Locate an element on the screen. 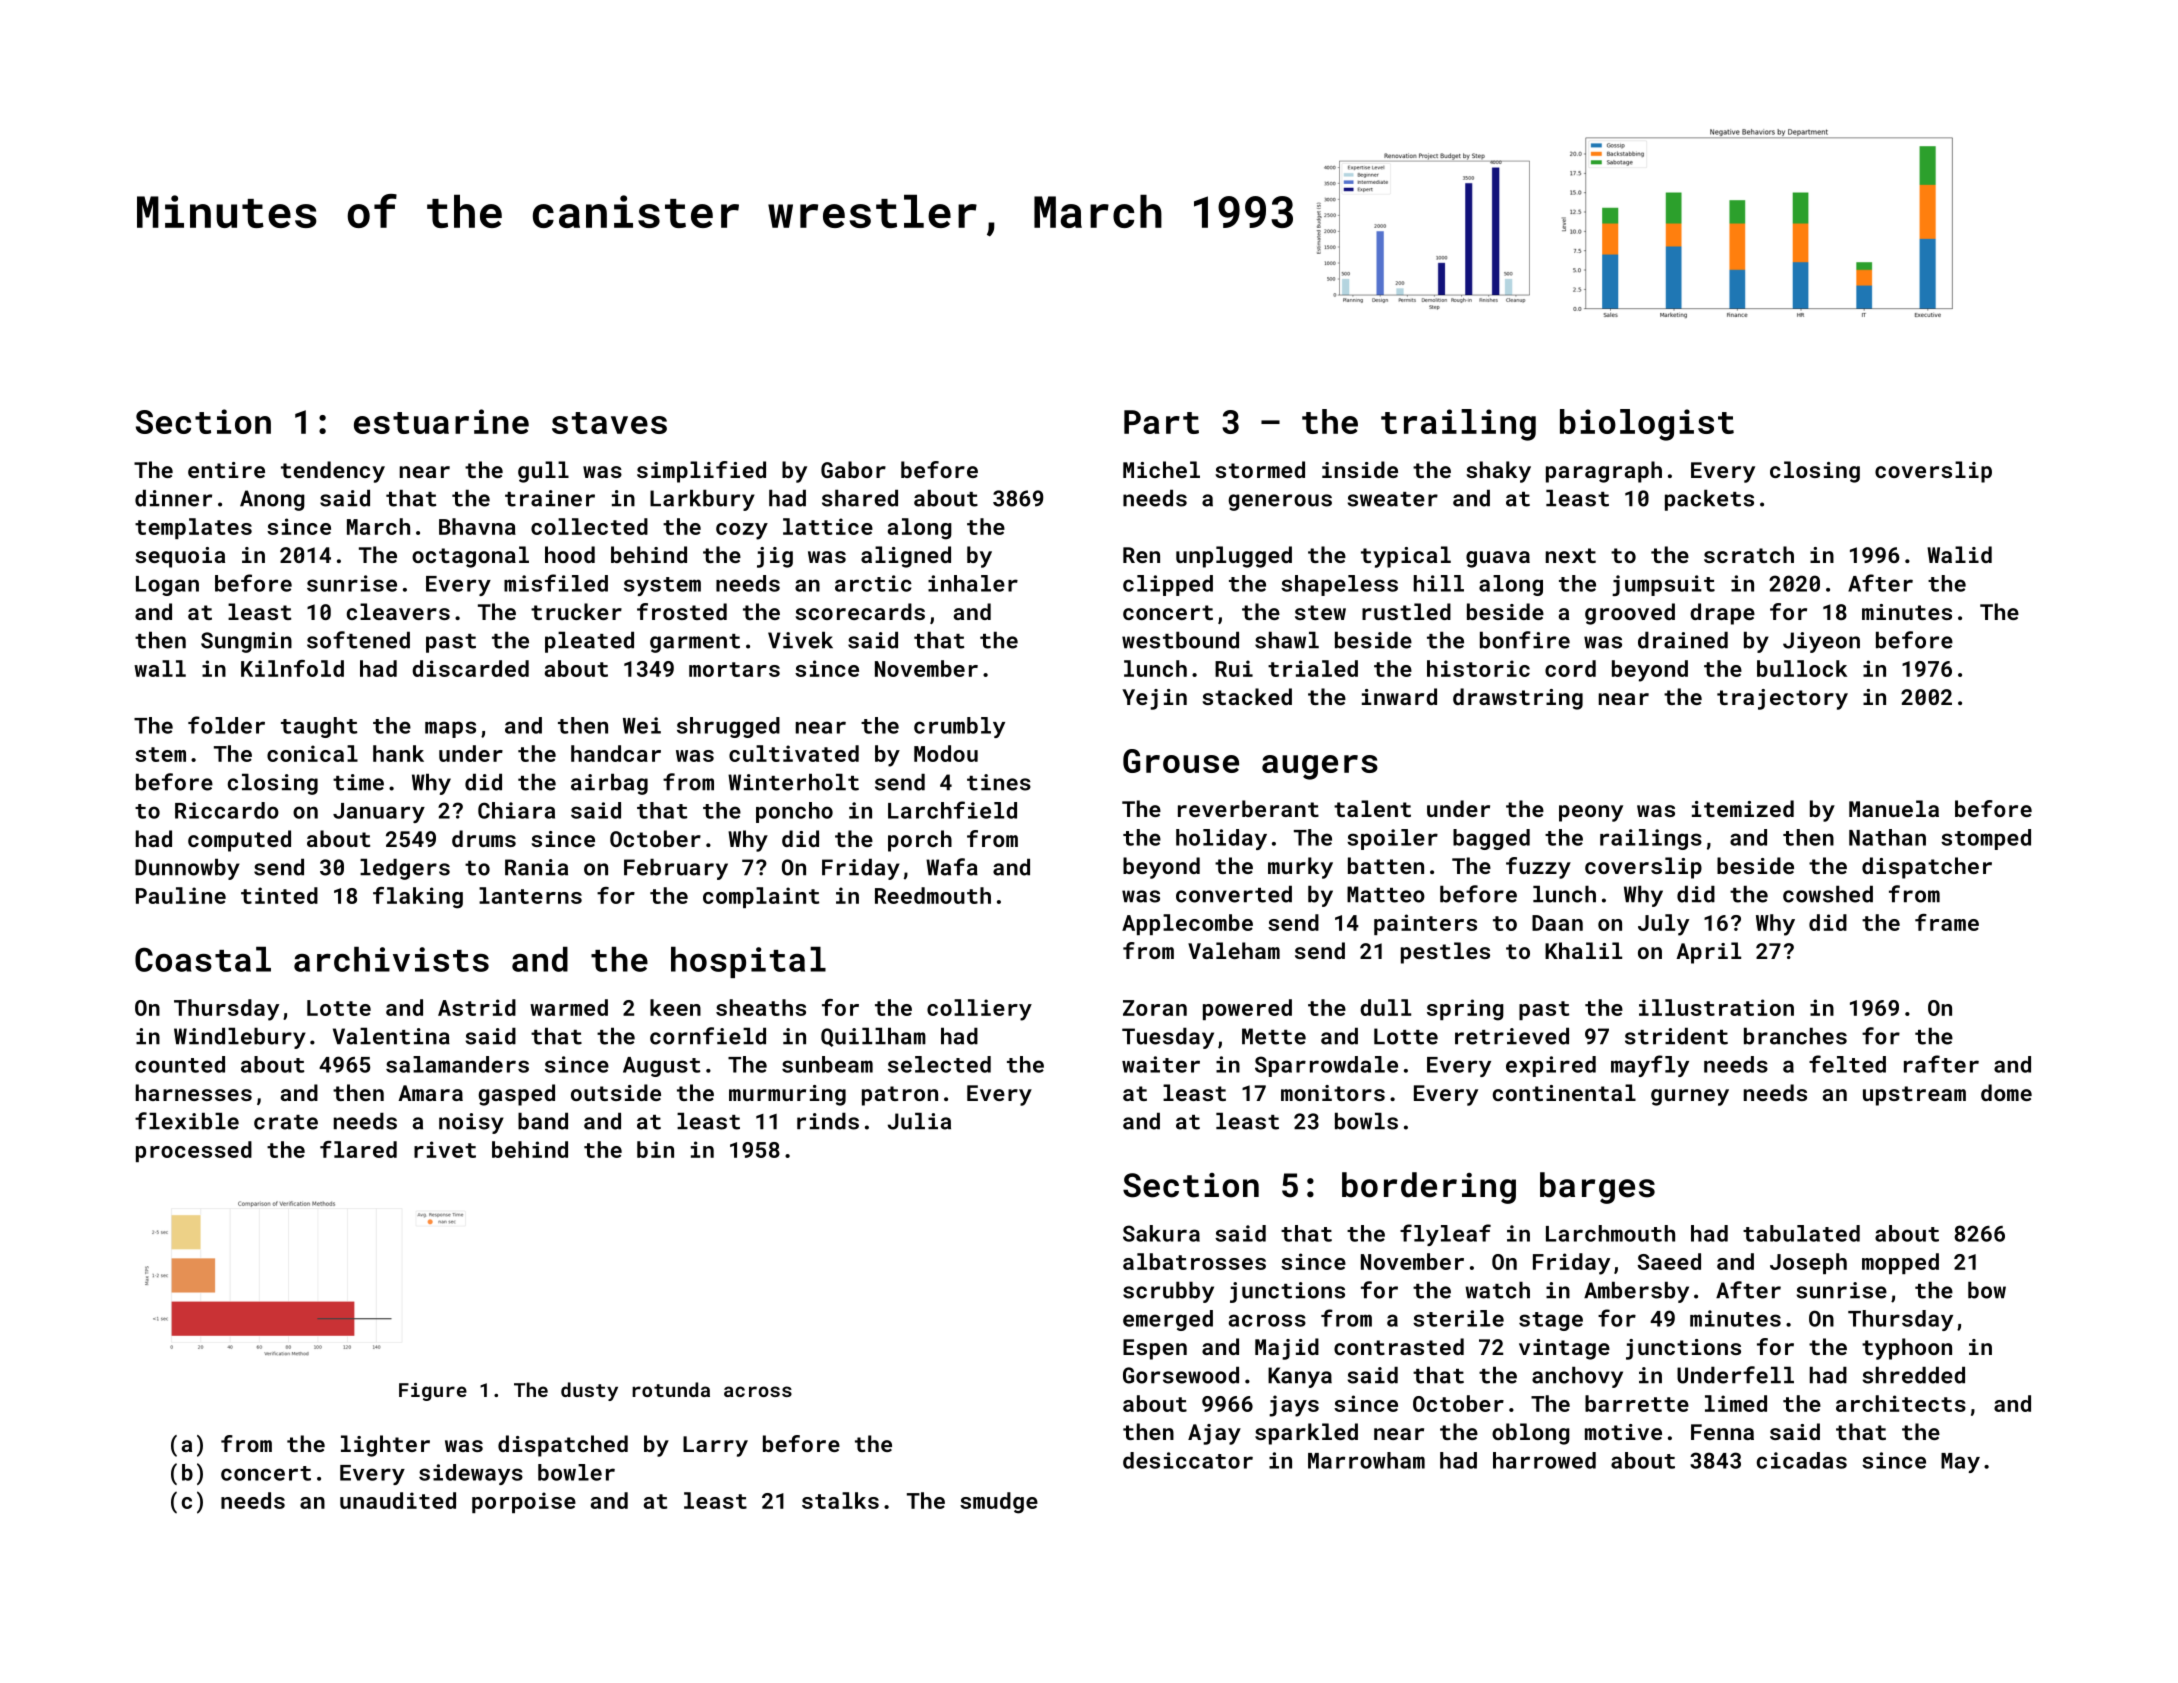 Image resolution: width=2178 pixels, height=1683 pixels. sideways is located at coordinates (471, 1474).
